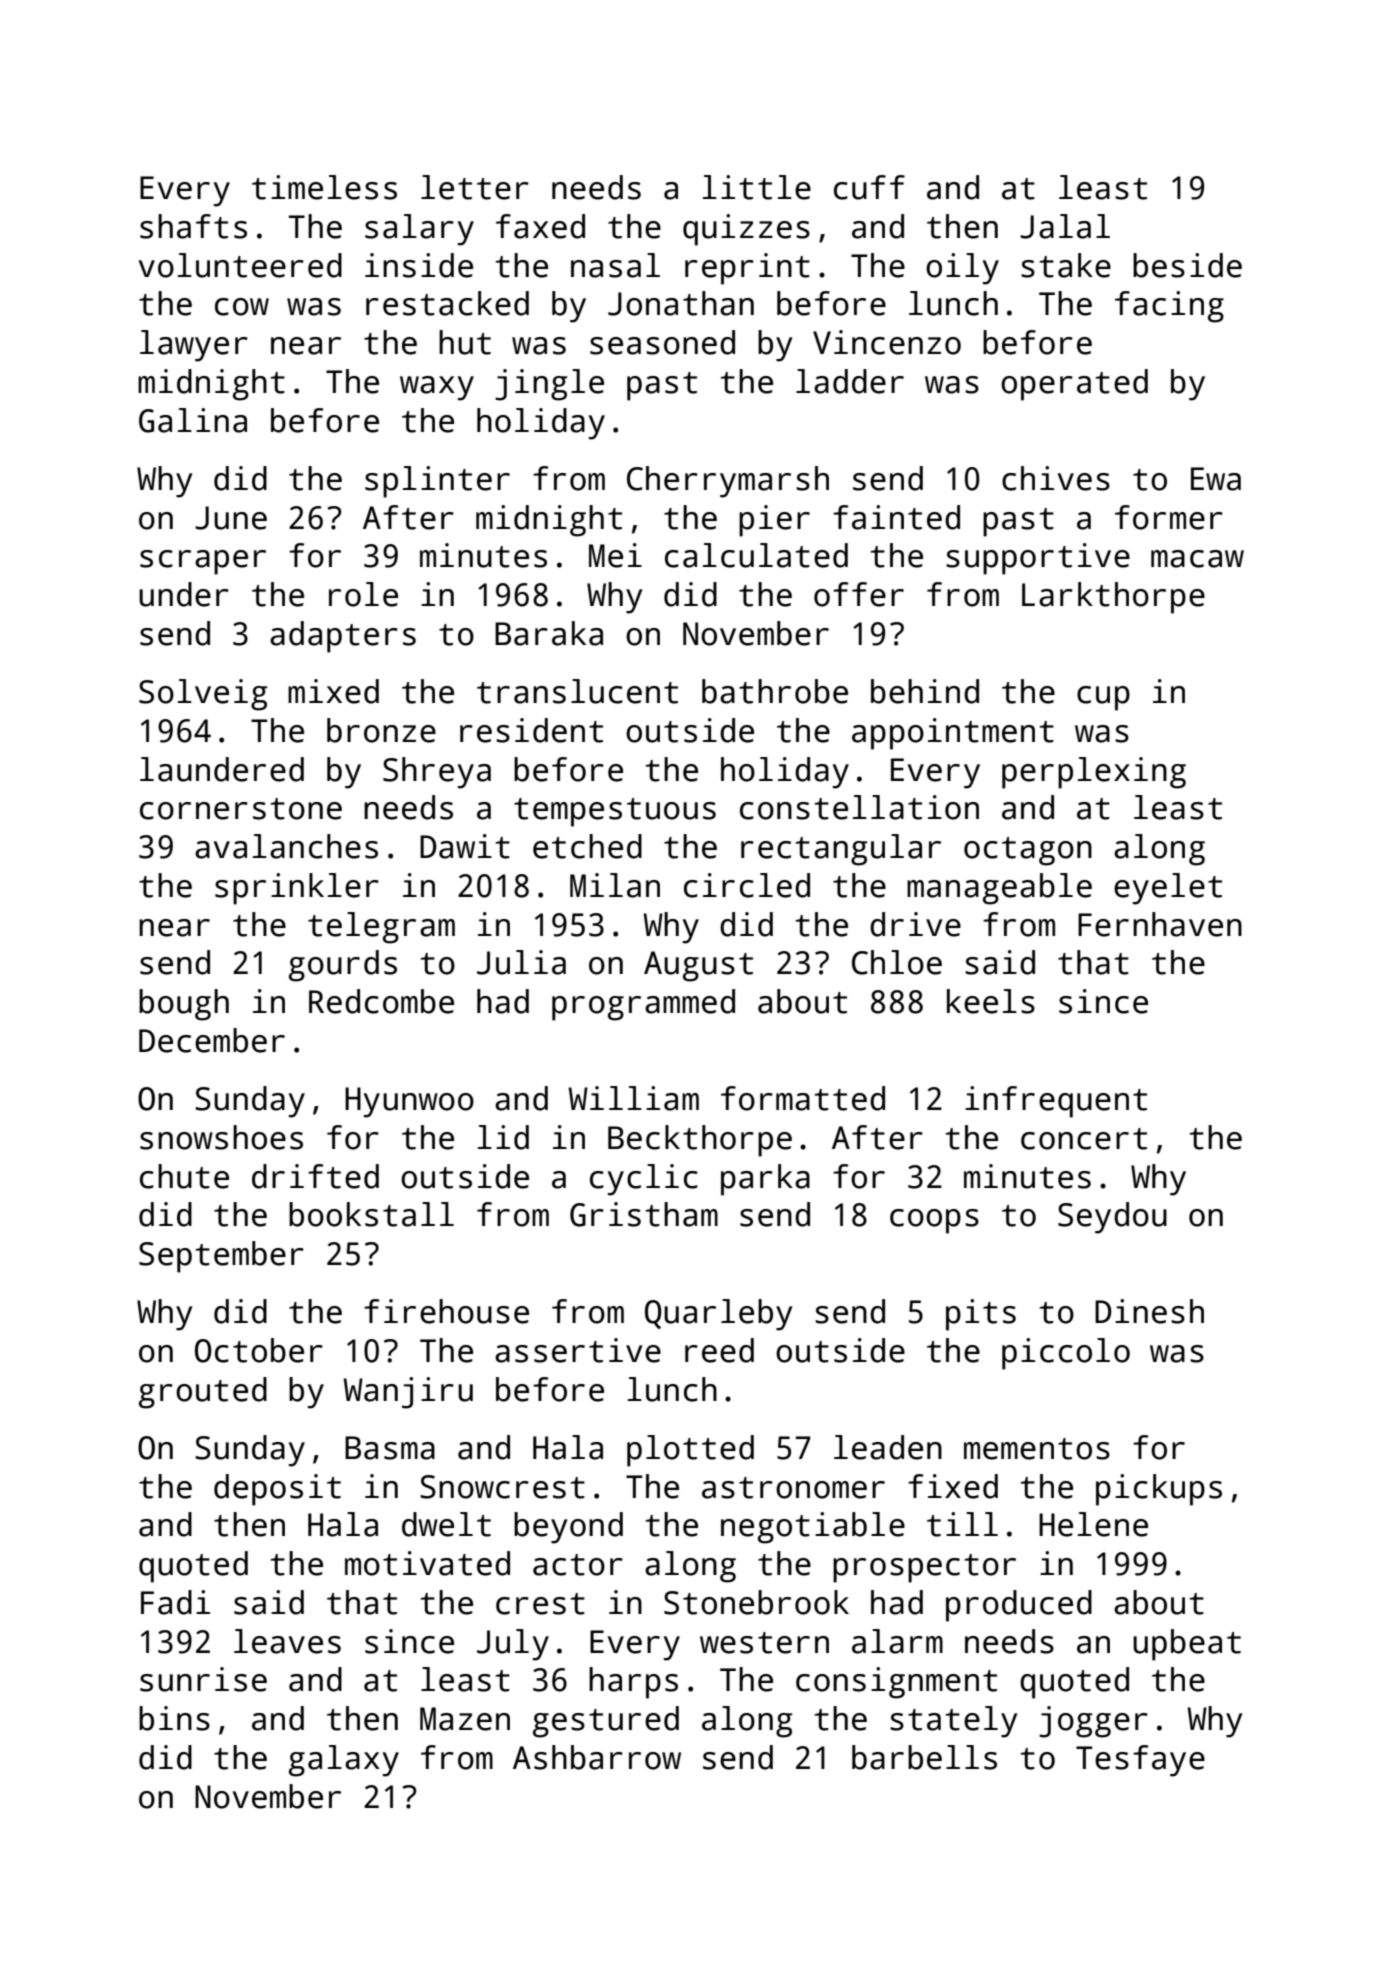  I want to click on Dinesh, so click(1149, 1311).
